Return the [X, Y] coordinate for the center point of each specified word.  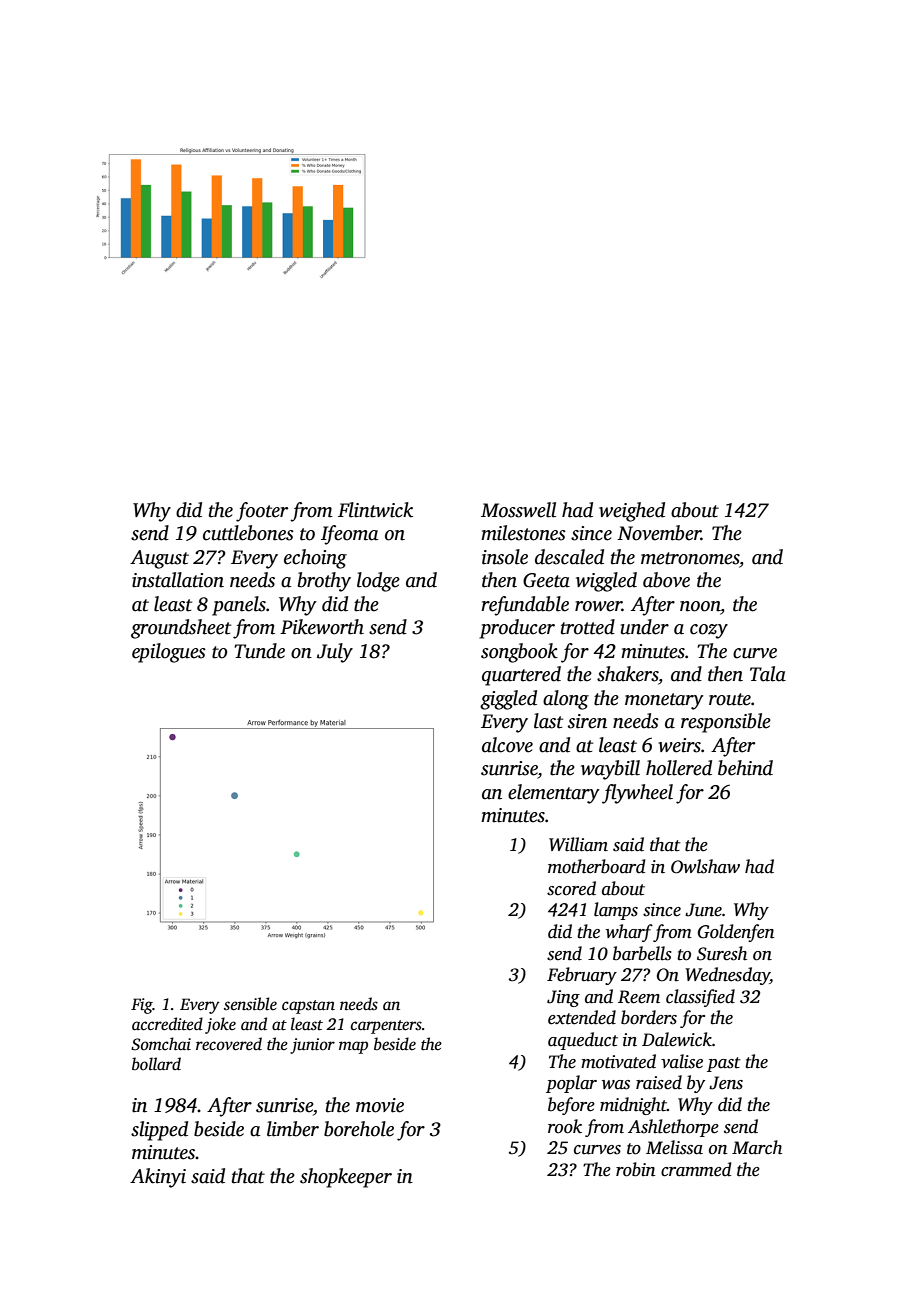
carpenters [386, 1027]
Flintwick [375, 510]
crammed [696, 1169]
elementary [554, 794]
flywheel [637, 794]
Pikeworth [322, 627]
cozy [709, 631]
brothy [324, 582]
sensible [250, 1004]
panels [239, 606]
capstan [308, 1007]
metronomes [690, 558]
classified [700, 998]
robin [636, 1169]
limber [293, 1129]
